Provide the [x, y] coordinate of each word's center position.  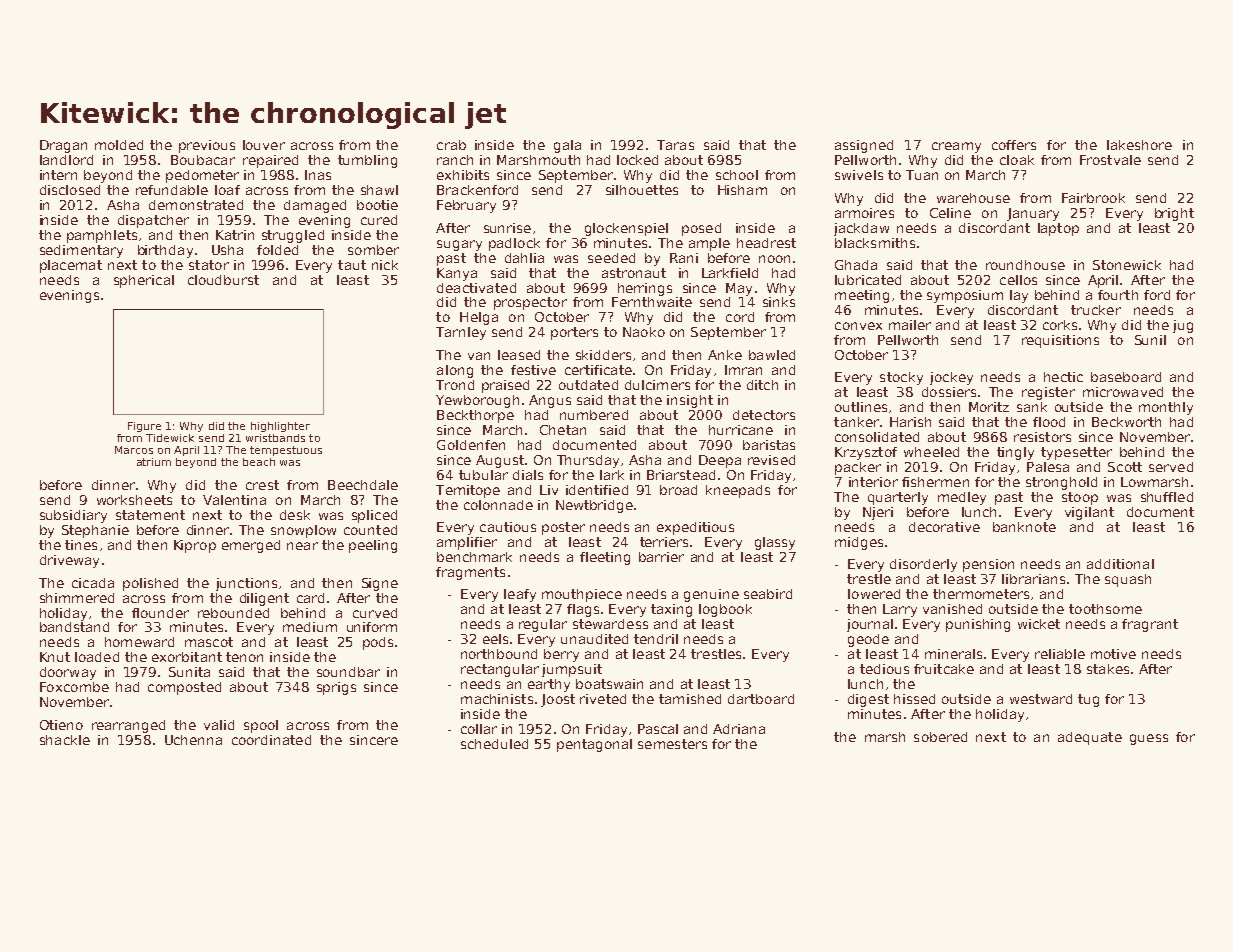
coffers [1014, 145]
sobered [940, 737]
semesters [672, 744]
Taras [675, 145]
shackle [65, 740]
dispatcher [153, 221]
